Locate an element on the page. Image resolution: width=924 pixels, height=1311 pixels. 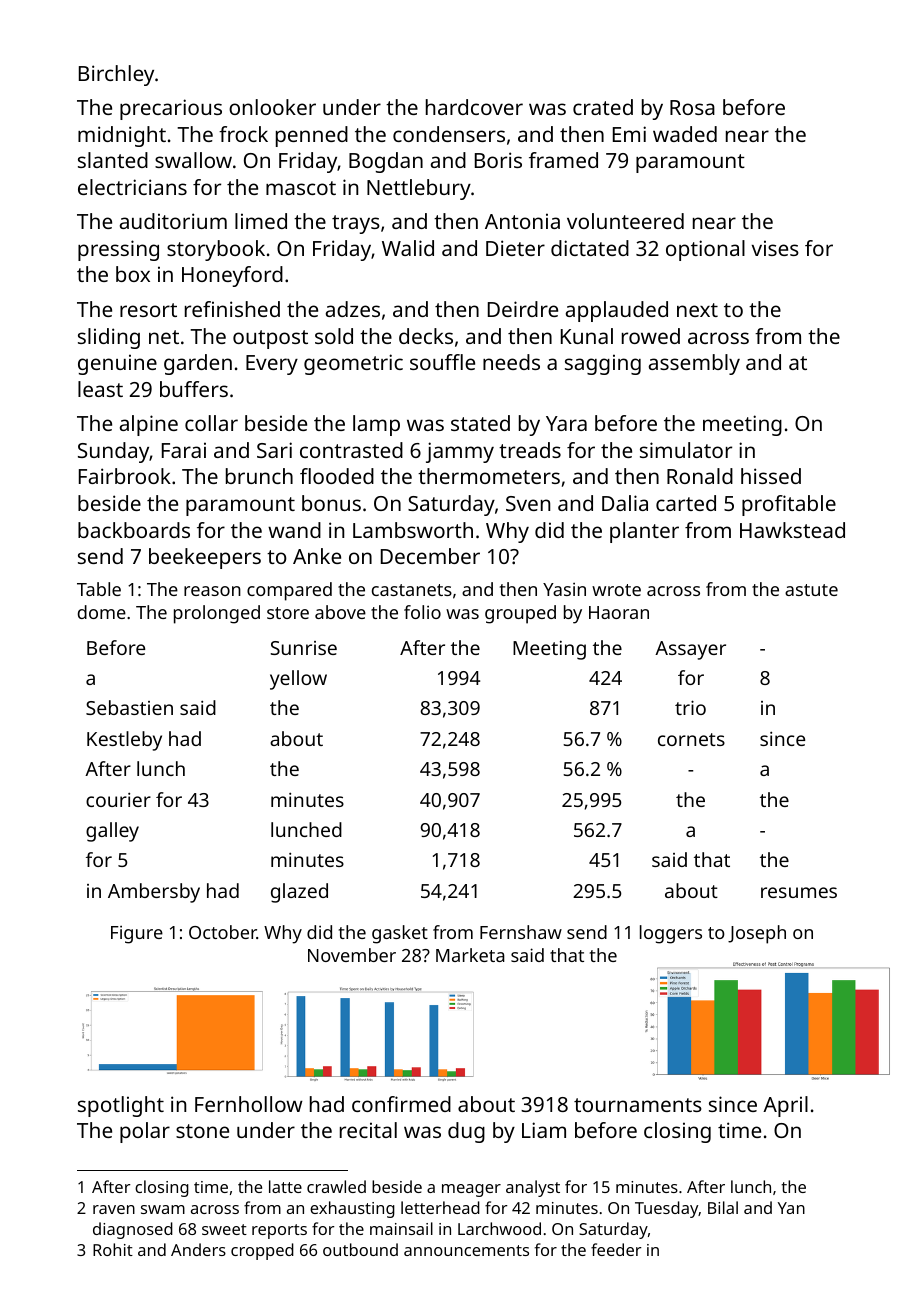
Rosa is located at coordinates (692, 107).
